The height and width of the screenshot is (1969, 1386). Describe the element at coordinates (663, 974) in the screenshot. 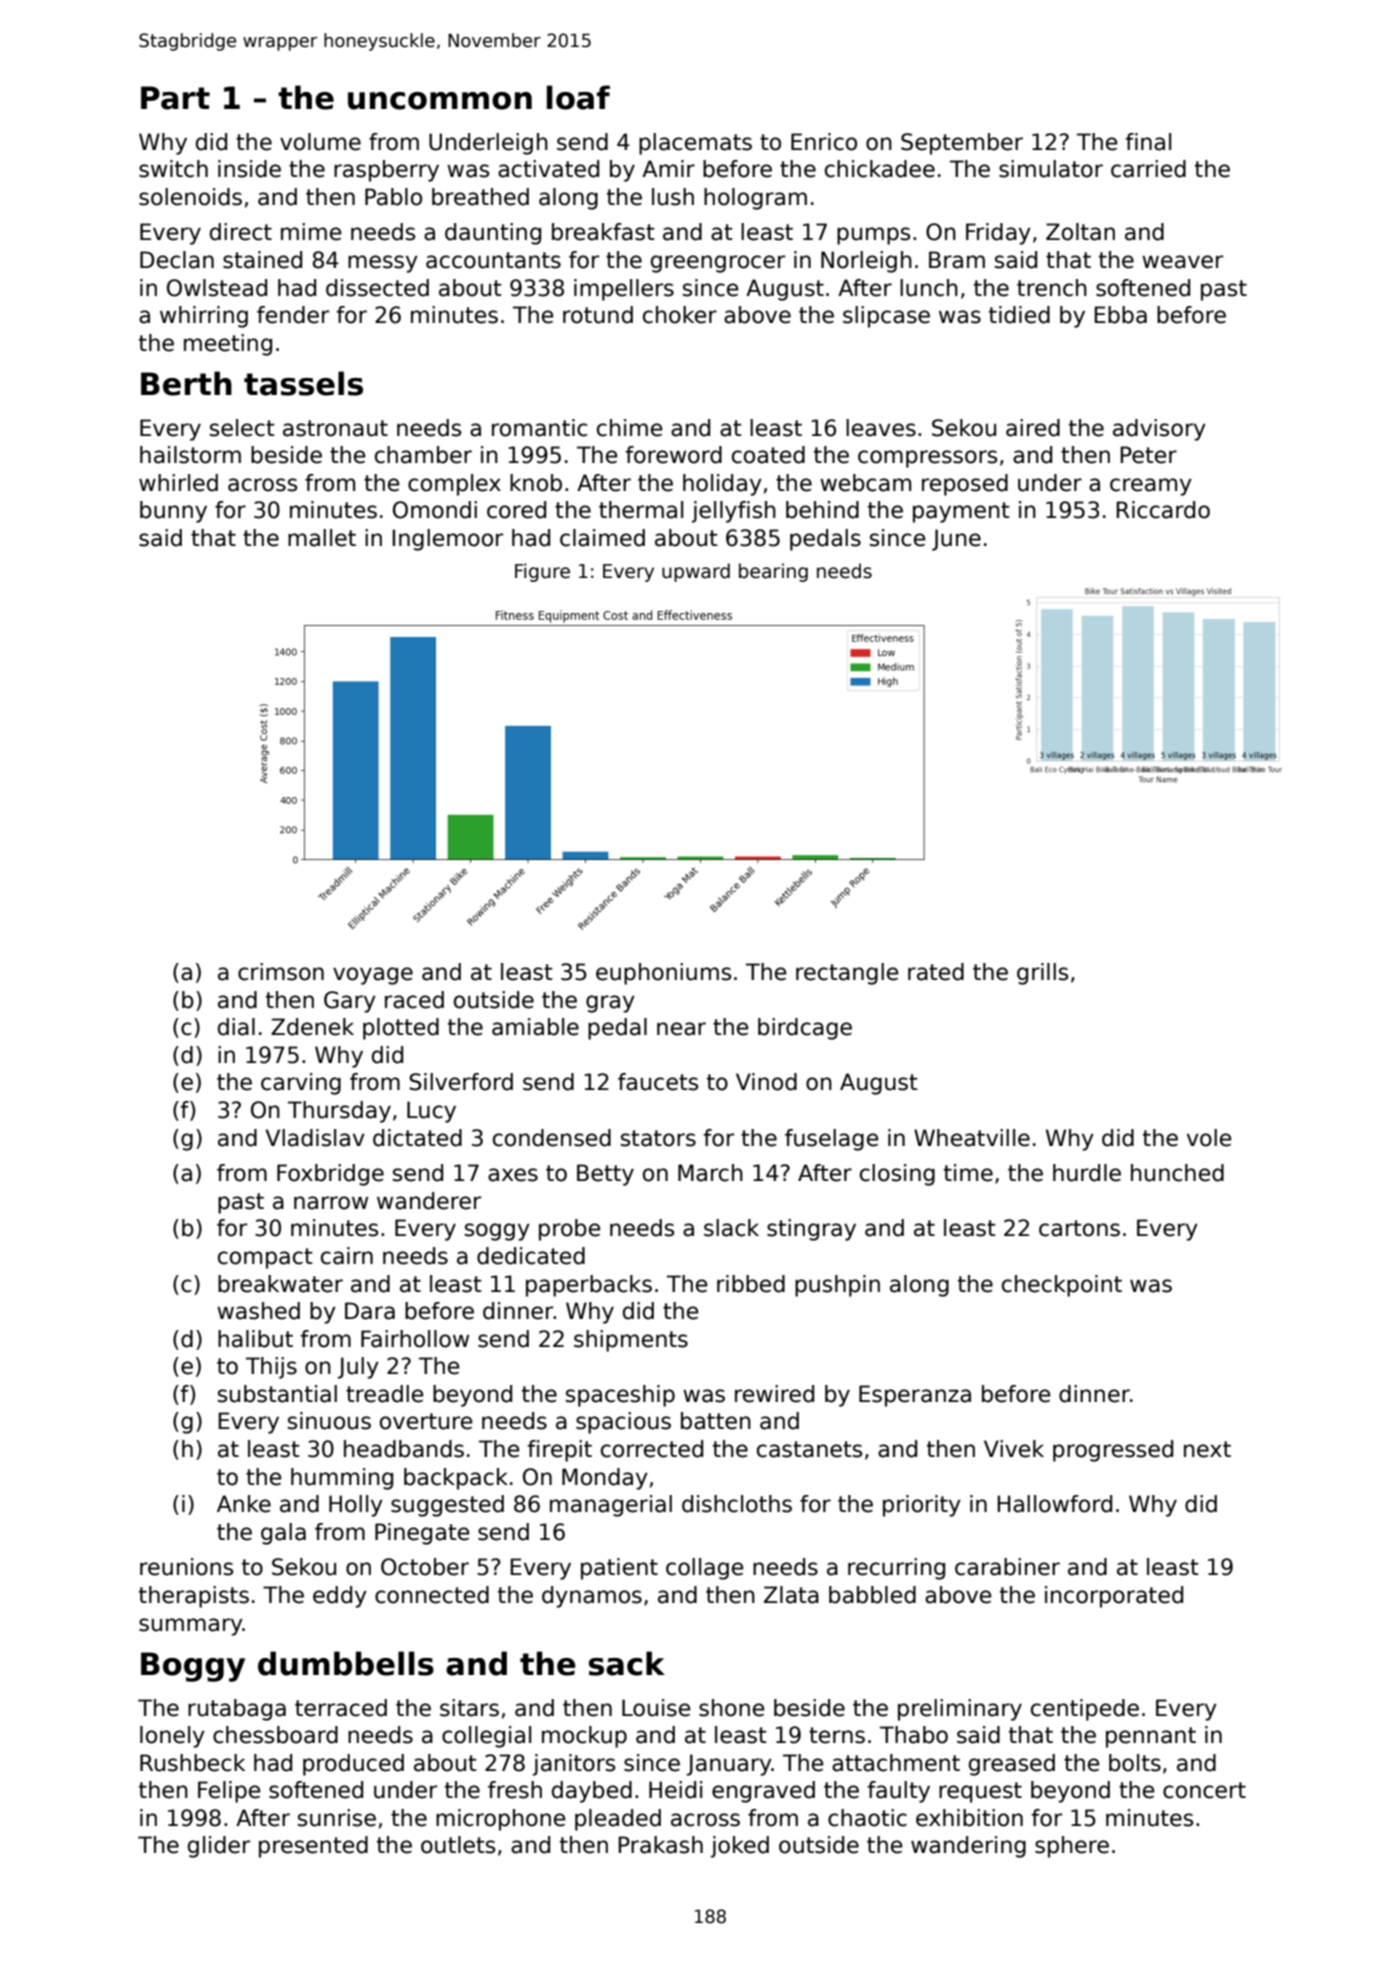

I see `euphoniums` at that location.
